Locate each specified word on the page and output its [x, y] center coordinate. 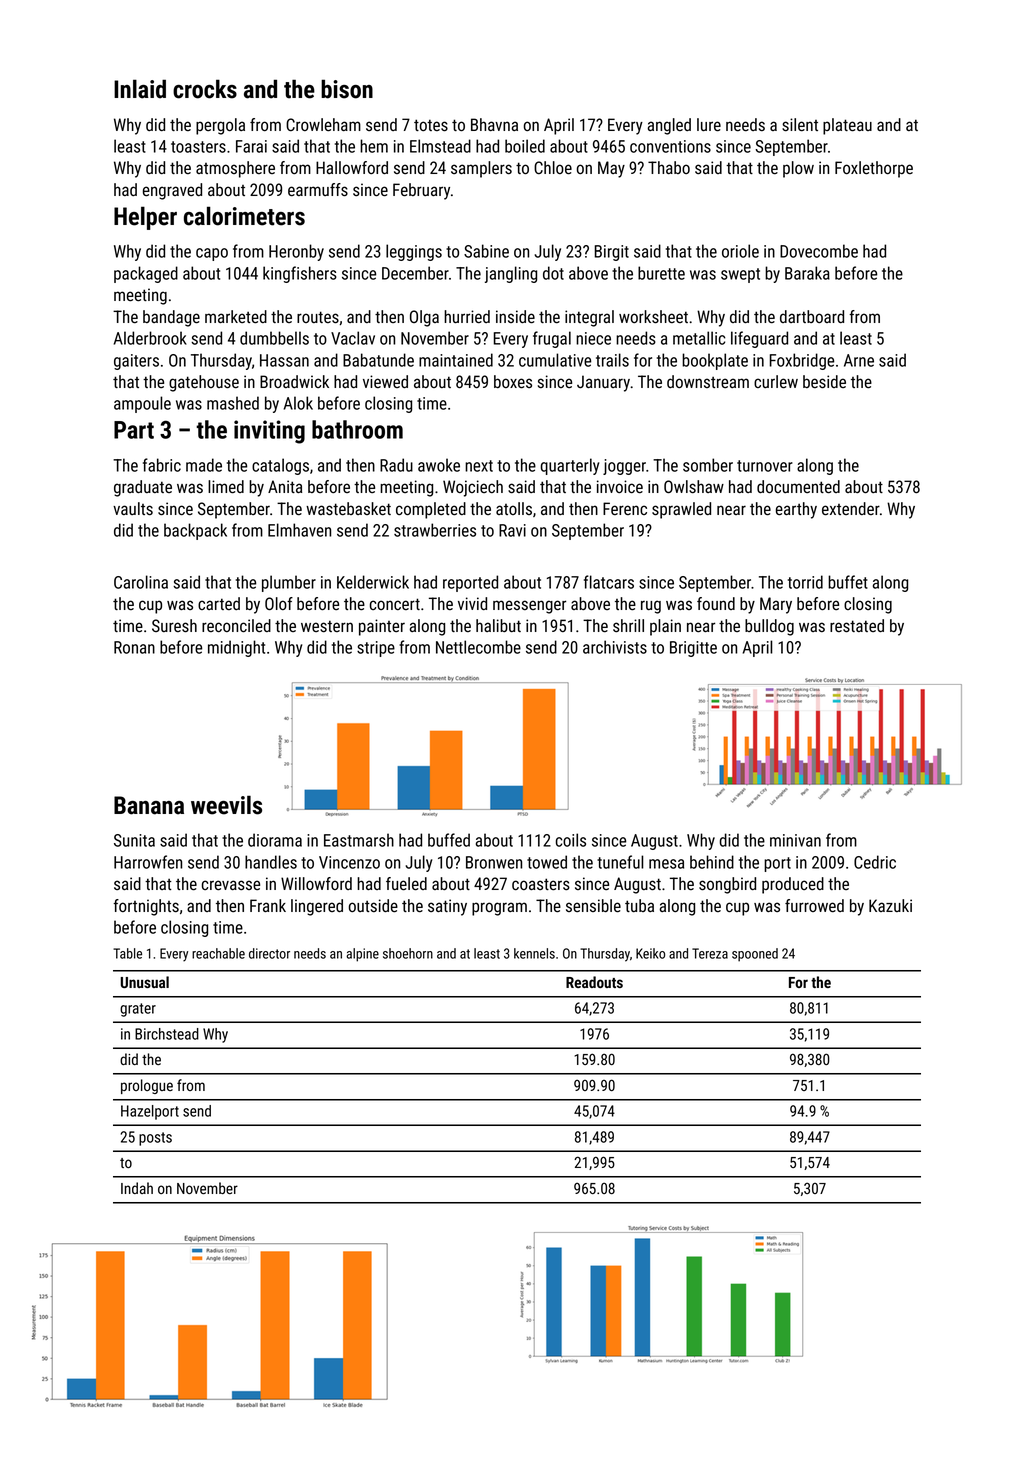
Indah [137, 1188]
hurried [467, 317]
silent [800, 125]
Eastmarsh [359, 840]
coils [571, 840]
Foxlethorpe [874, 169]
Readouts [594, 982]
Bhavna [494, 124]
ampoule [142, 404]
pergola [220, 126]
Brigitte [693, 649]
